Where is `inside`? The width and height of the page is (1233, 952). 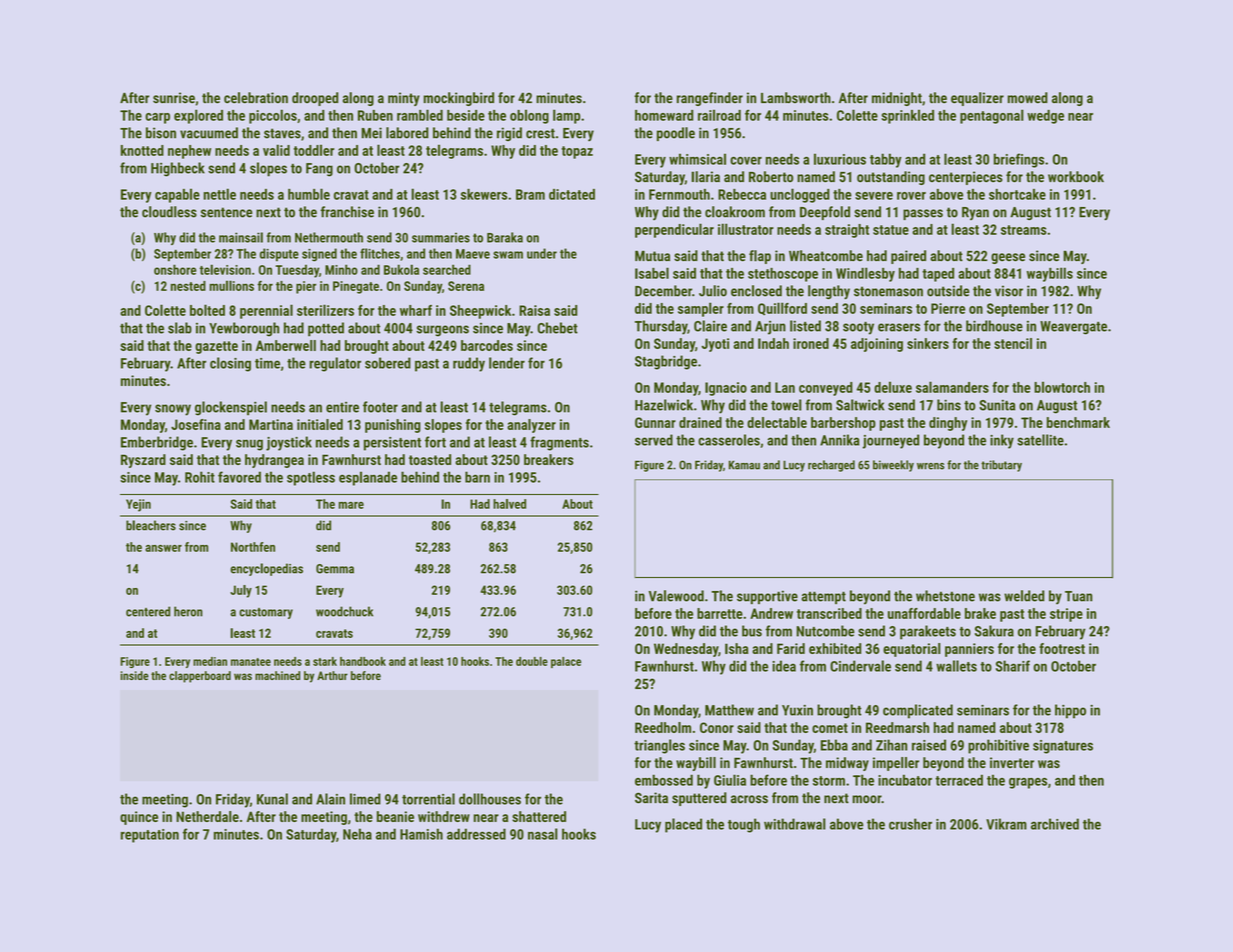
inside is located at coordinates (134, 675).
